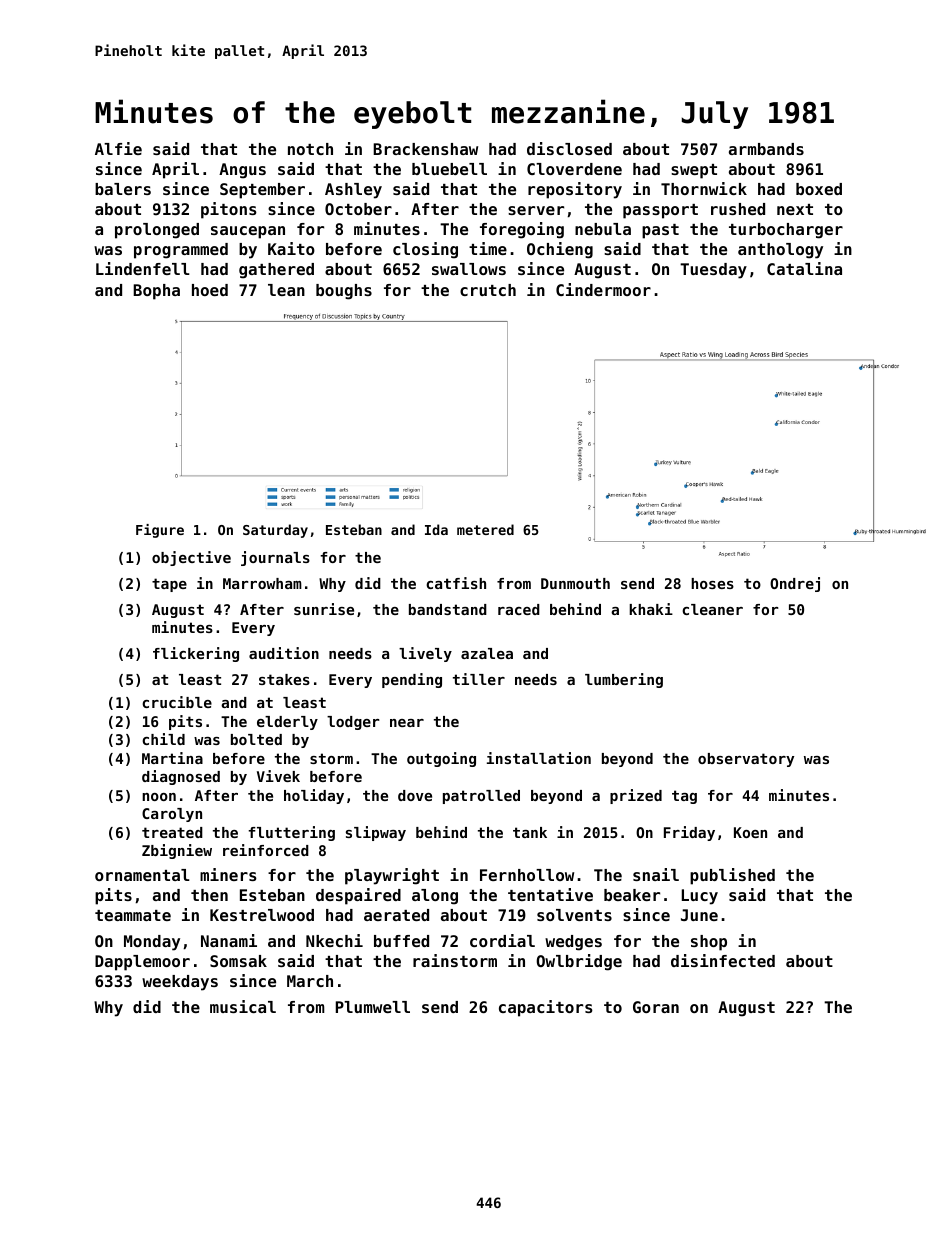  What do you see at coordinates (574, 169) in the page?
I see `Cloverdene` at bounding box center [574, 169].
